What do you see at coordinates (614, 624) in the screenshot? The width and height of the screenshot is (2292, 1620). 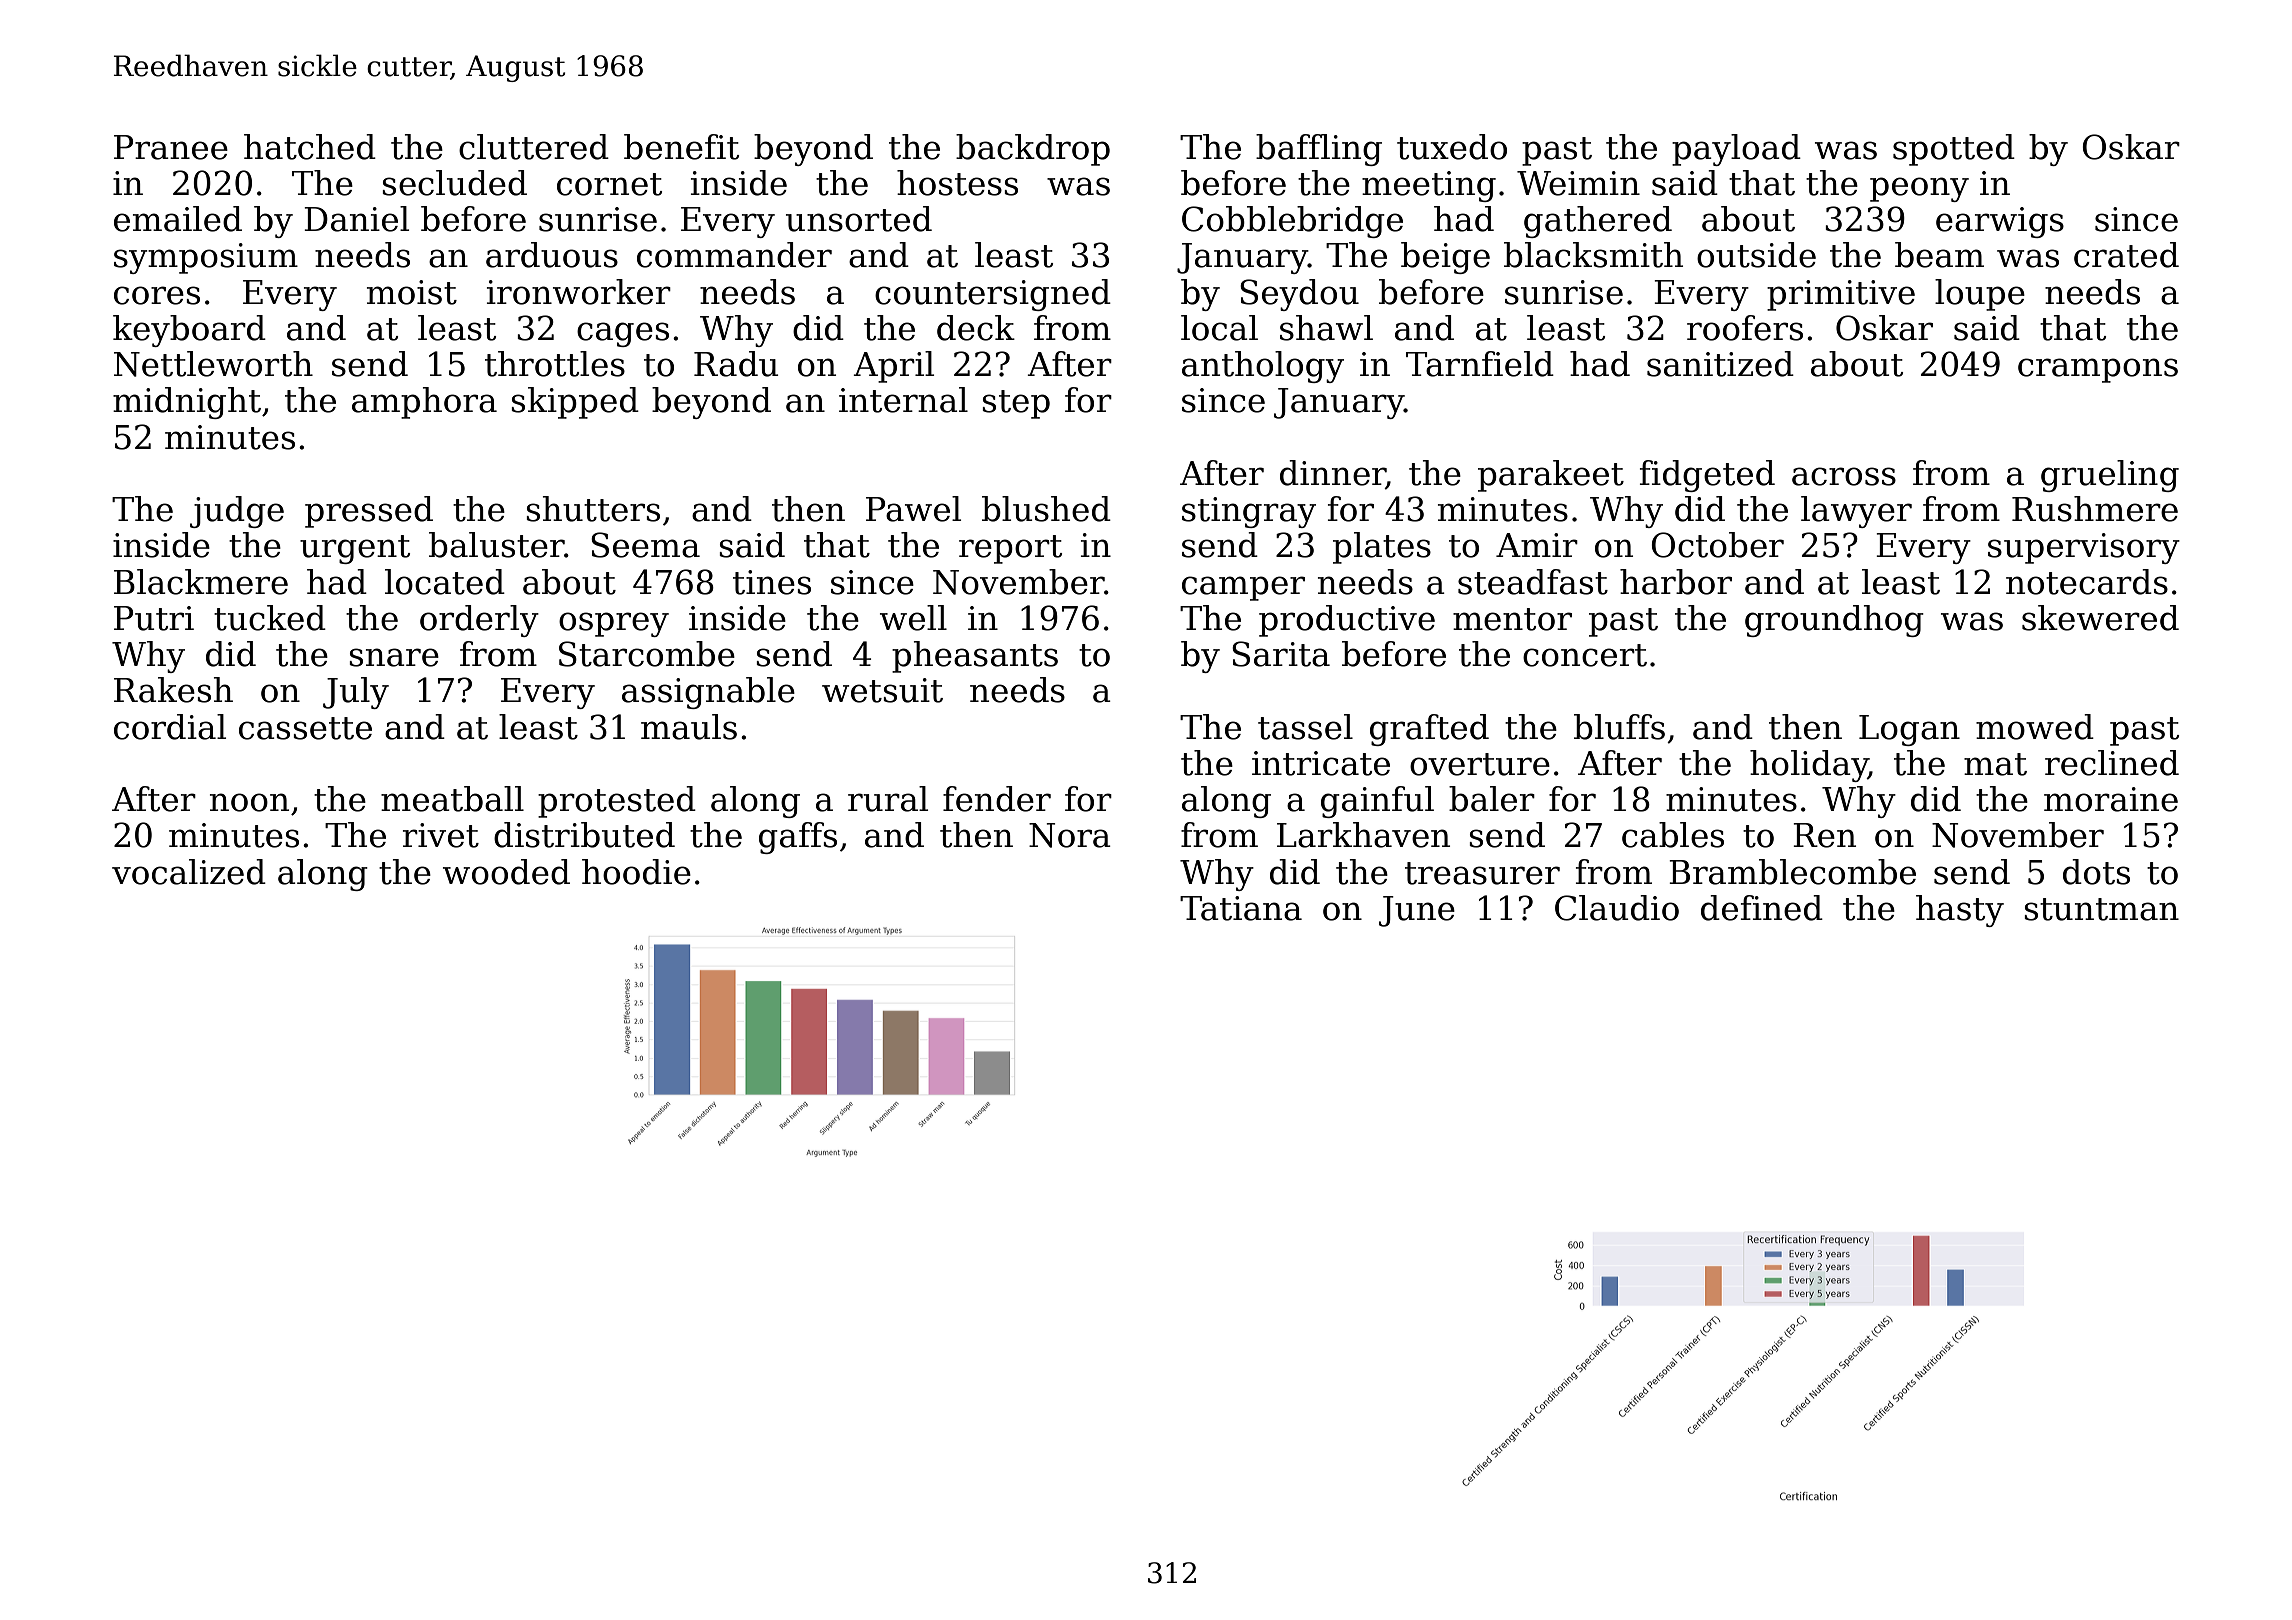 I see `osprey` at bounding box center [614, 624].
